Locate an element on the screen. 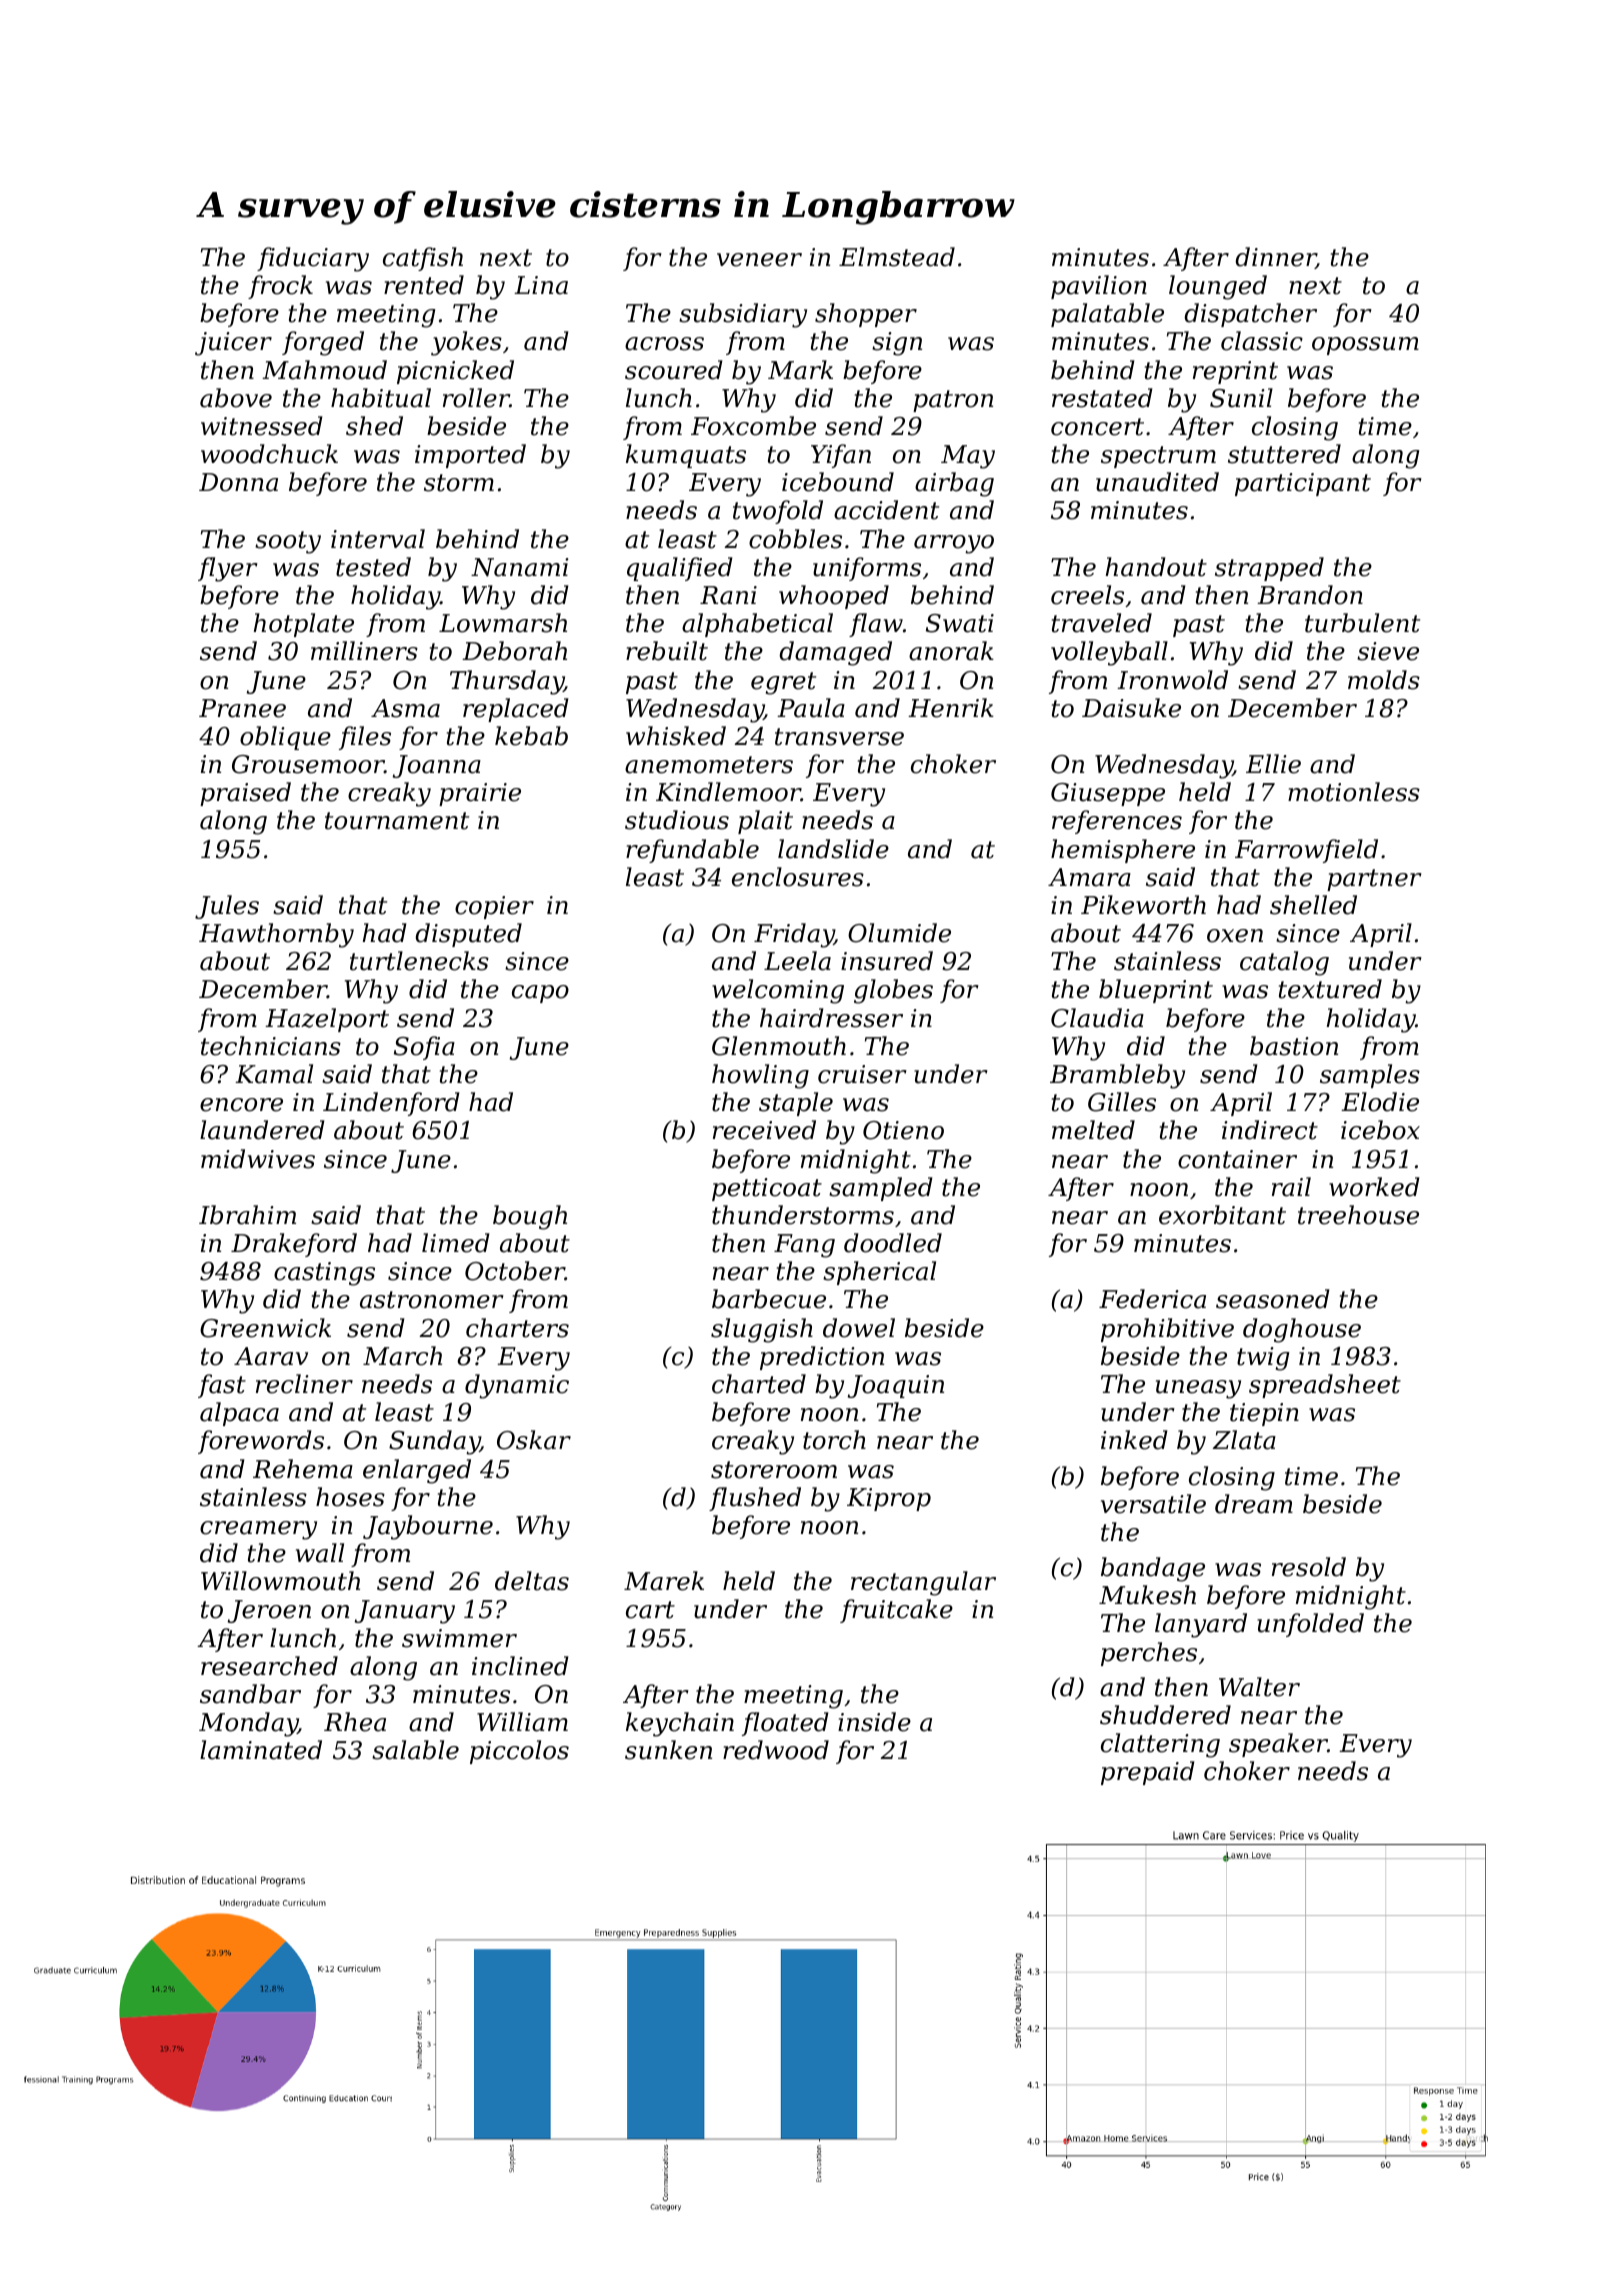 Image resolution: width=1620 pixels, height=2292 pixels. tiepin is located at coordinates (1264, 1414).
